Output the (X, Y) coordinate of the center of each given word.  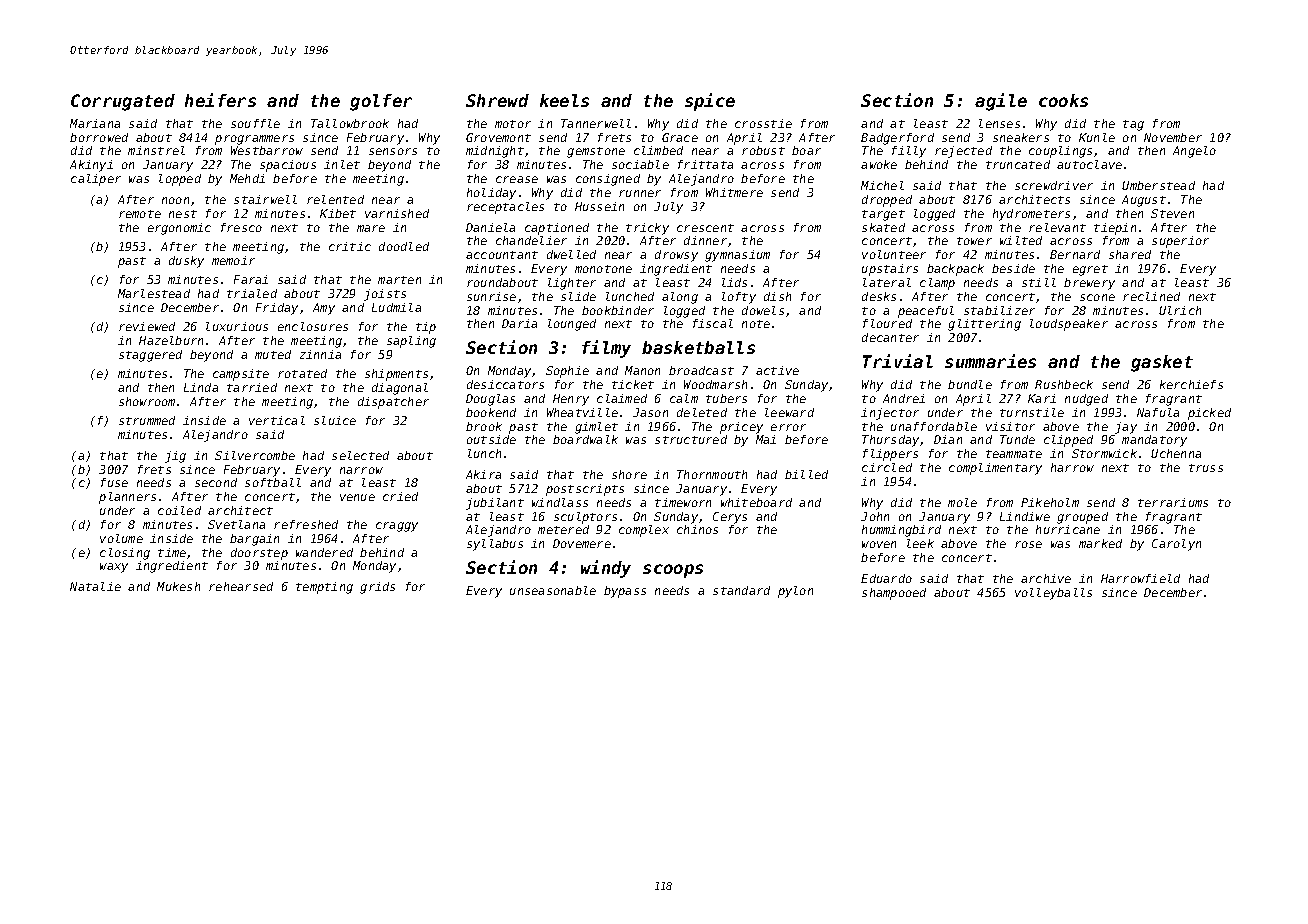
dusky (186, 262)
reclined (1151, 296)
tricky (647, 229)
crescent (705, 228)
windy (606, 569)
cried (400, 496)
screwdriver (1054, 185)
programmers (254, 140)
